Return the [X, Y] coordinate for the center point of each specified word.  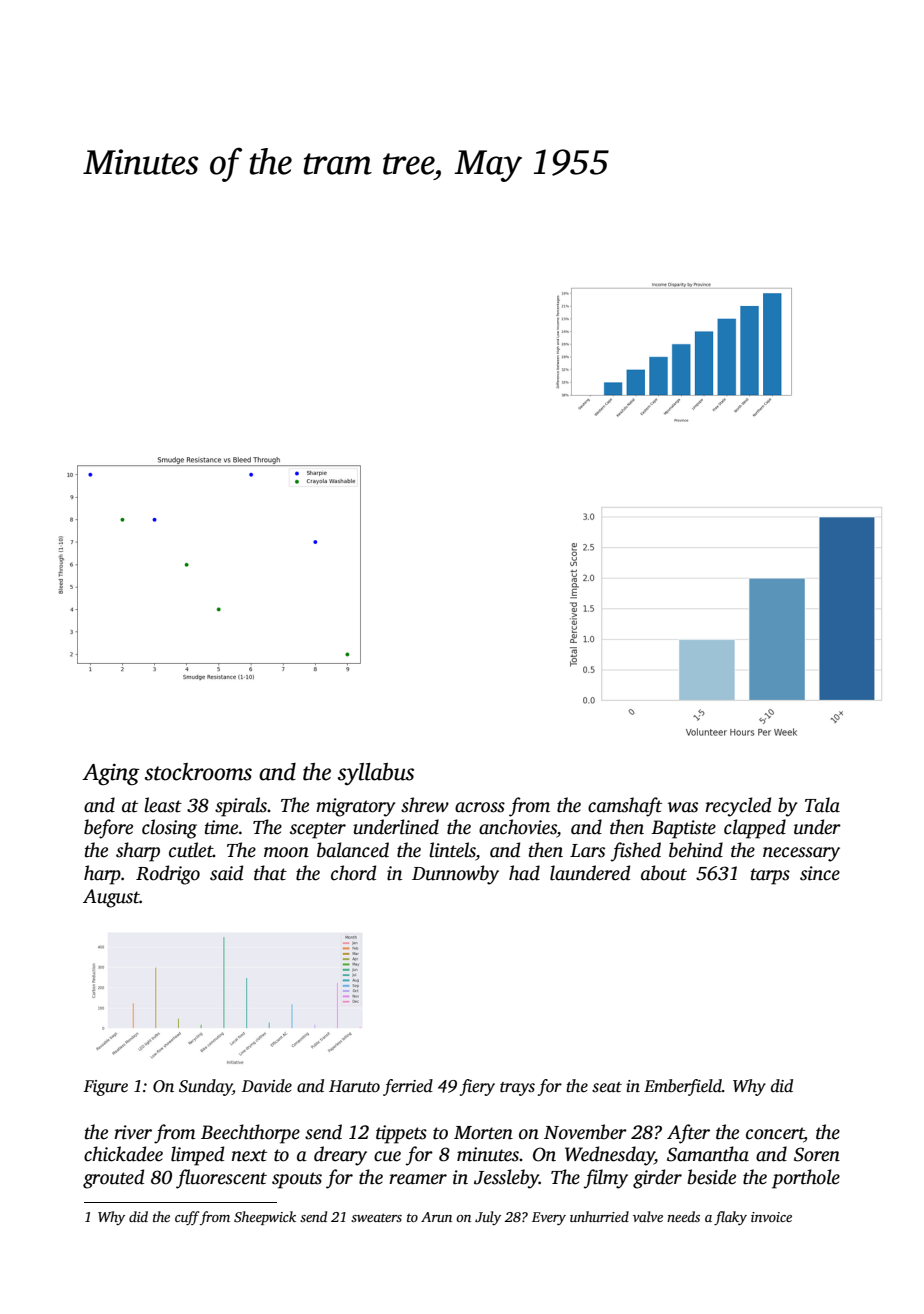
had [524, 873]
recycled [738, 807]
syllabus [376, 774]
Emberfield [683, 1087]
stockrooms [198, 772]
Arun [436, 1217]
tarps [770, 876]
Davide [267, 1085]
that [270, 873]
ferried [408, 1087]
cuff [187, 1218]
